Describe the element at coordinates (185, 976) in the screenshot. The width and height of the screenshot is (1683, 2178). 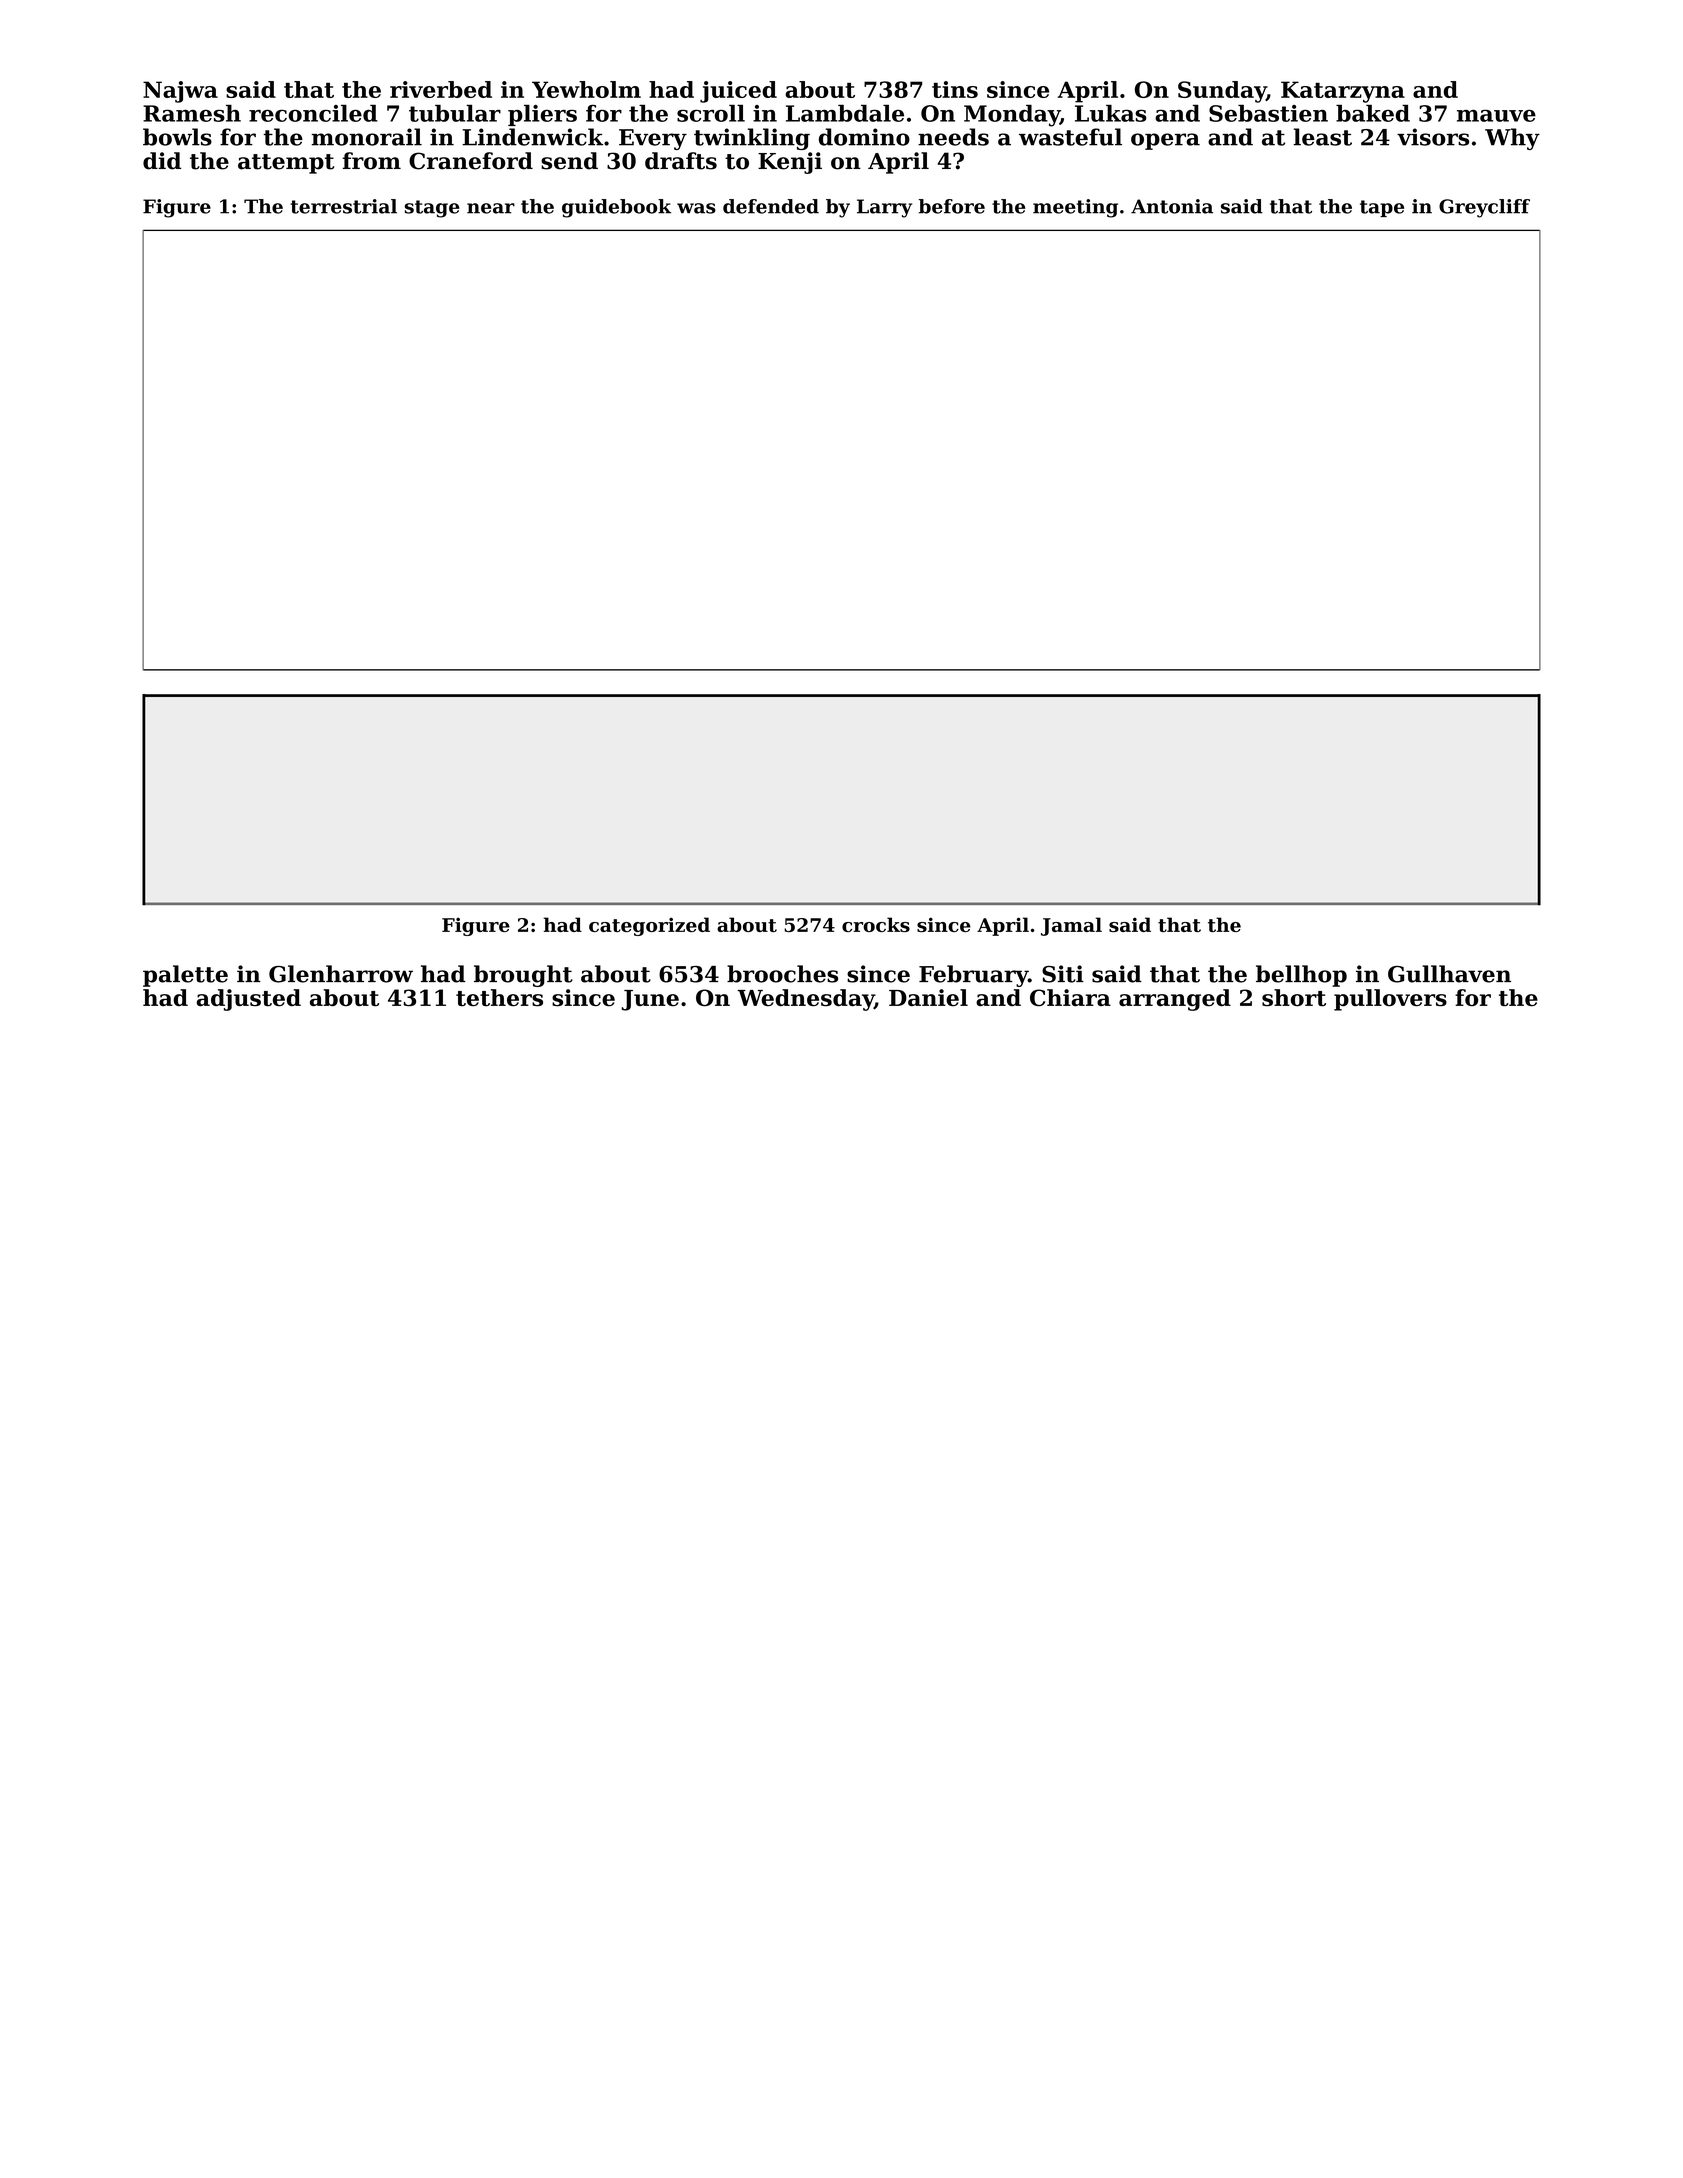
I see `palette` at that location.
